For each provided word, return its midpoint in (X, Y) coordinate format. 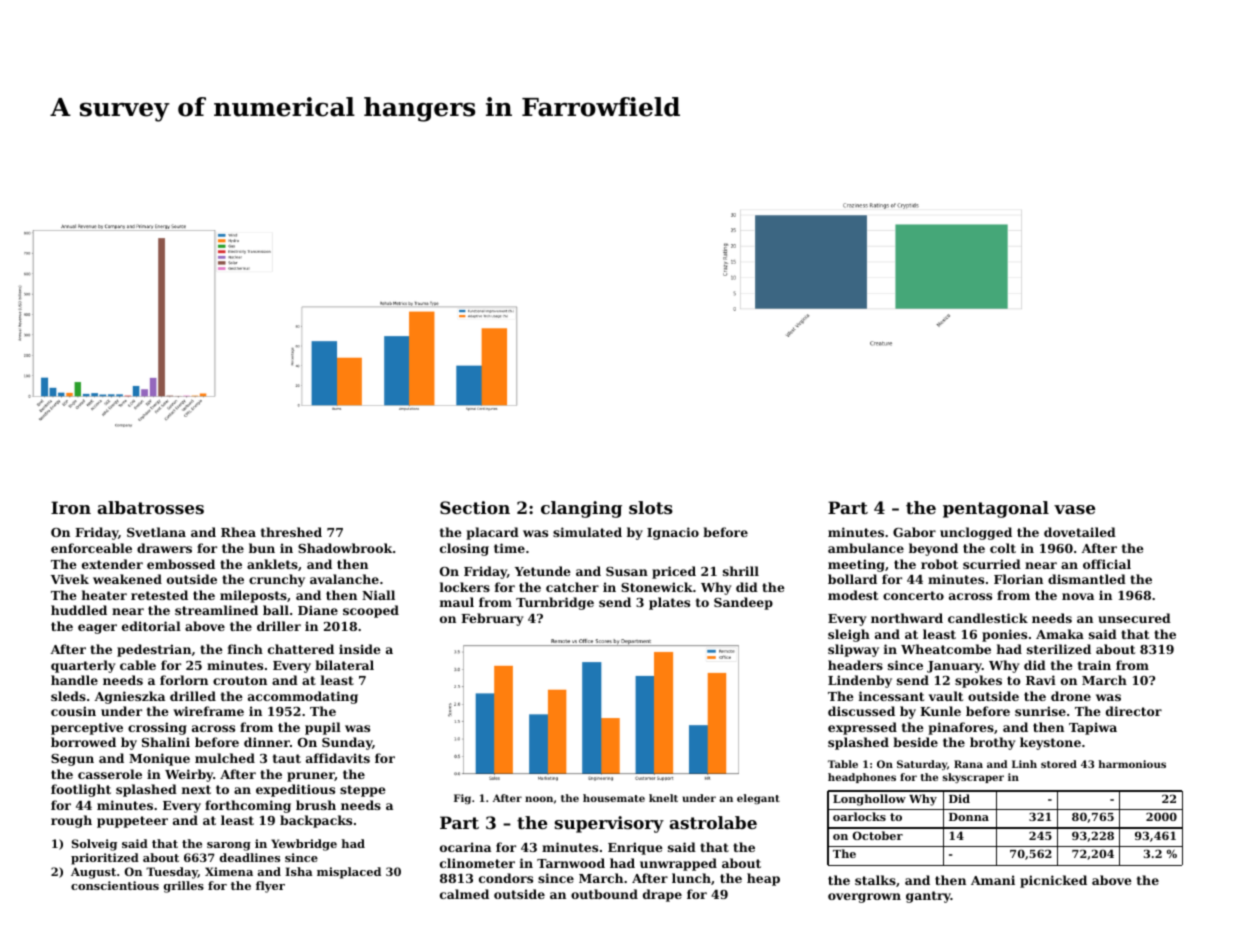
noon (539, 799)
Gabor (914, 532)
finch (245, 649)
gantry (928, 897)
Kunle (940, 711)
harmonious (1132, 764)
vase (1074, 509)
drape (662, 895)
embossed (181, 564)
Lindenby (860, 681)
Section (475, 507)
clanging (581, 509)
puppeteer (132, 822)
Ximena (229, 871)
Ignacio (673, 533)
